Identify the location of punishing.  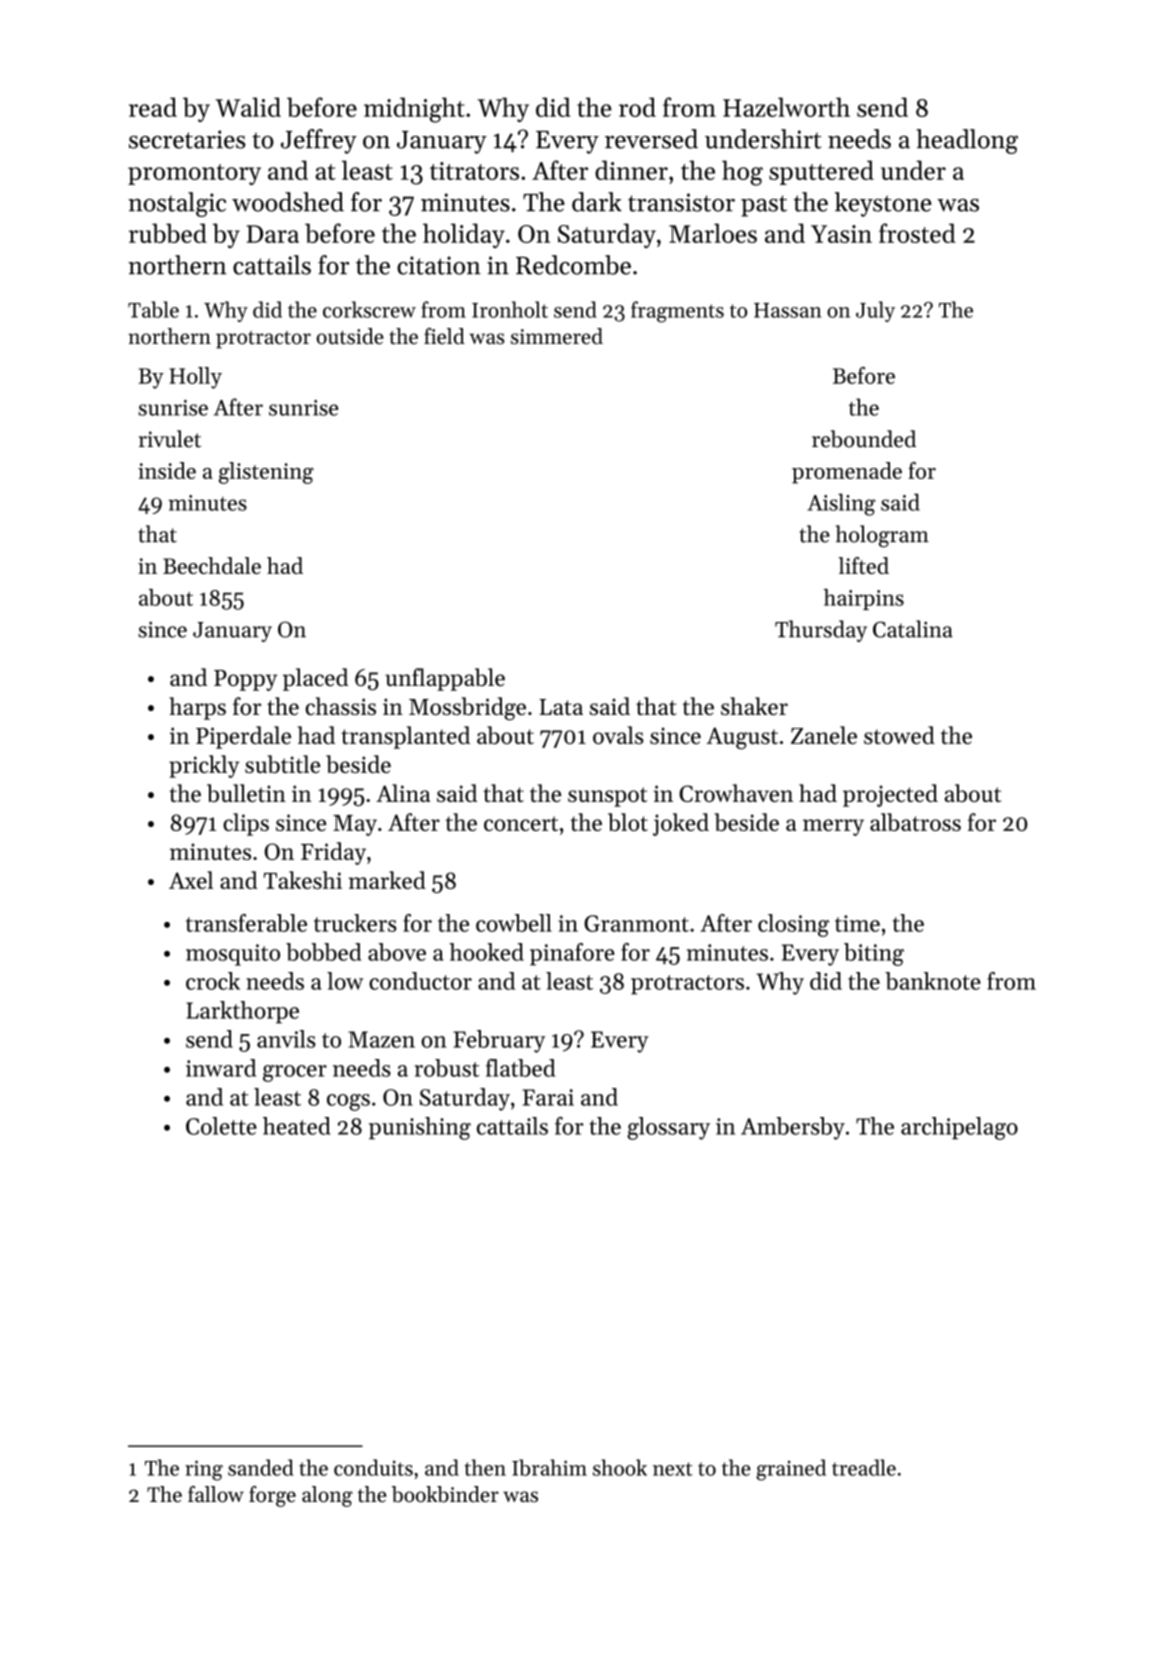
(420, 1128).
